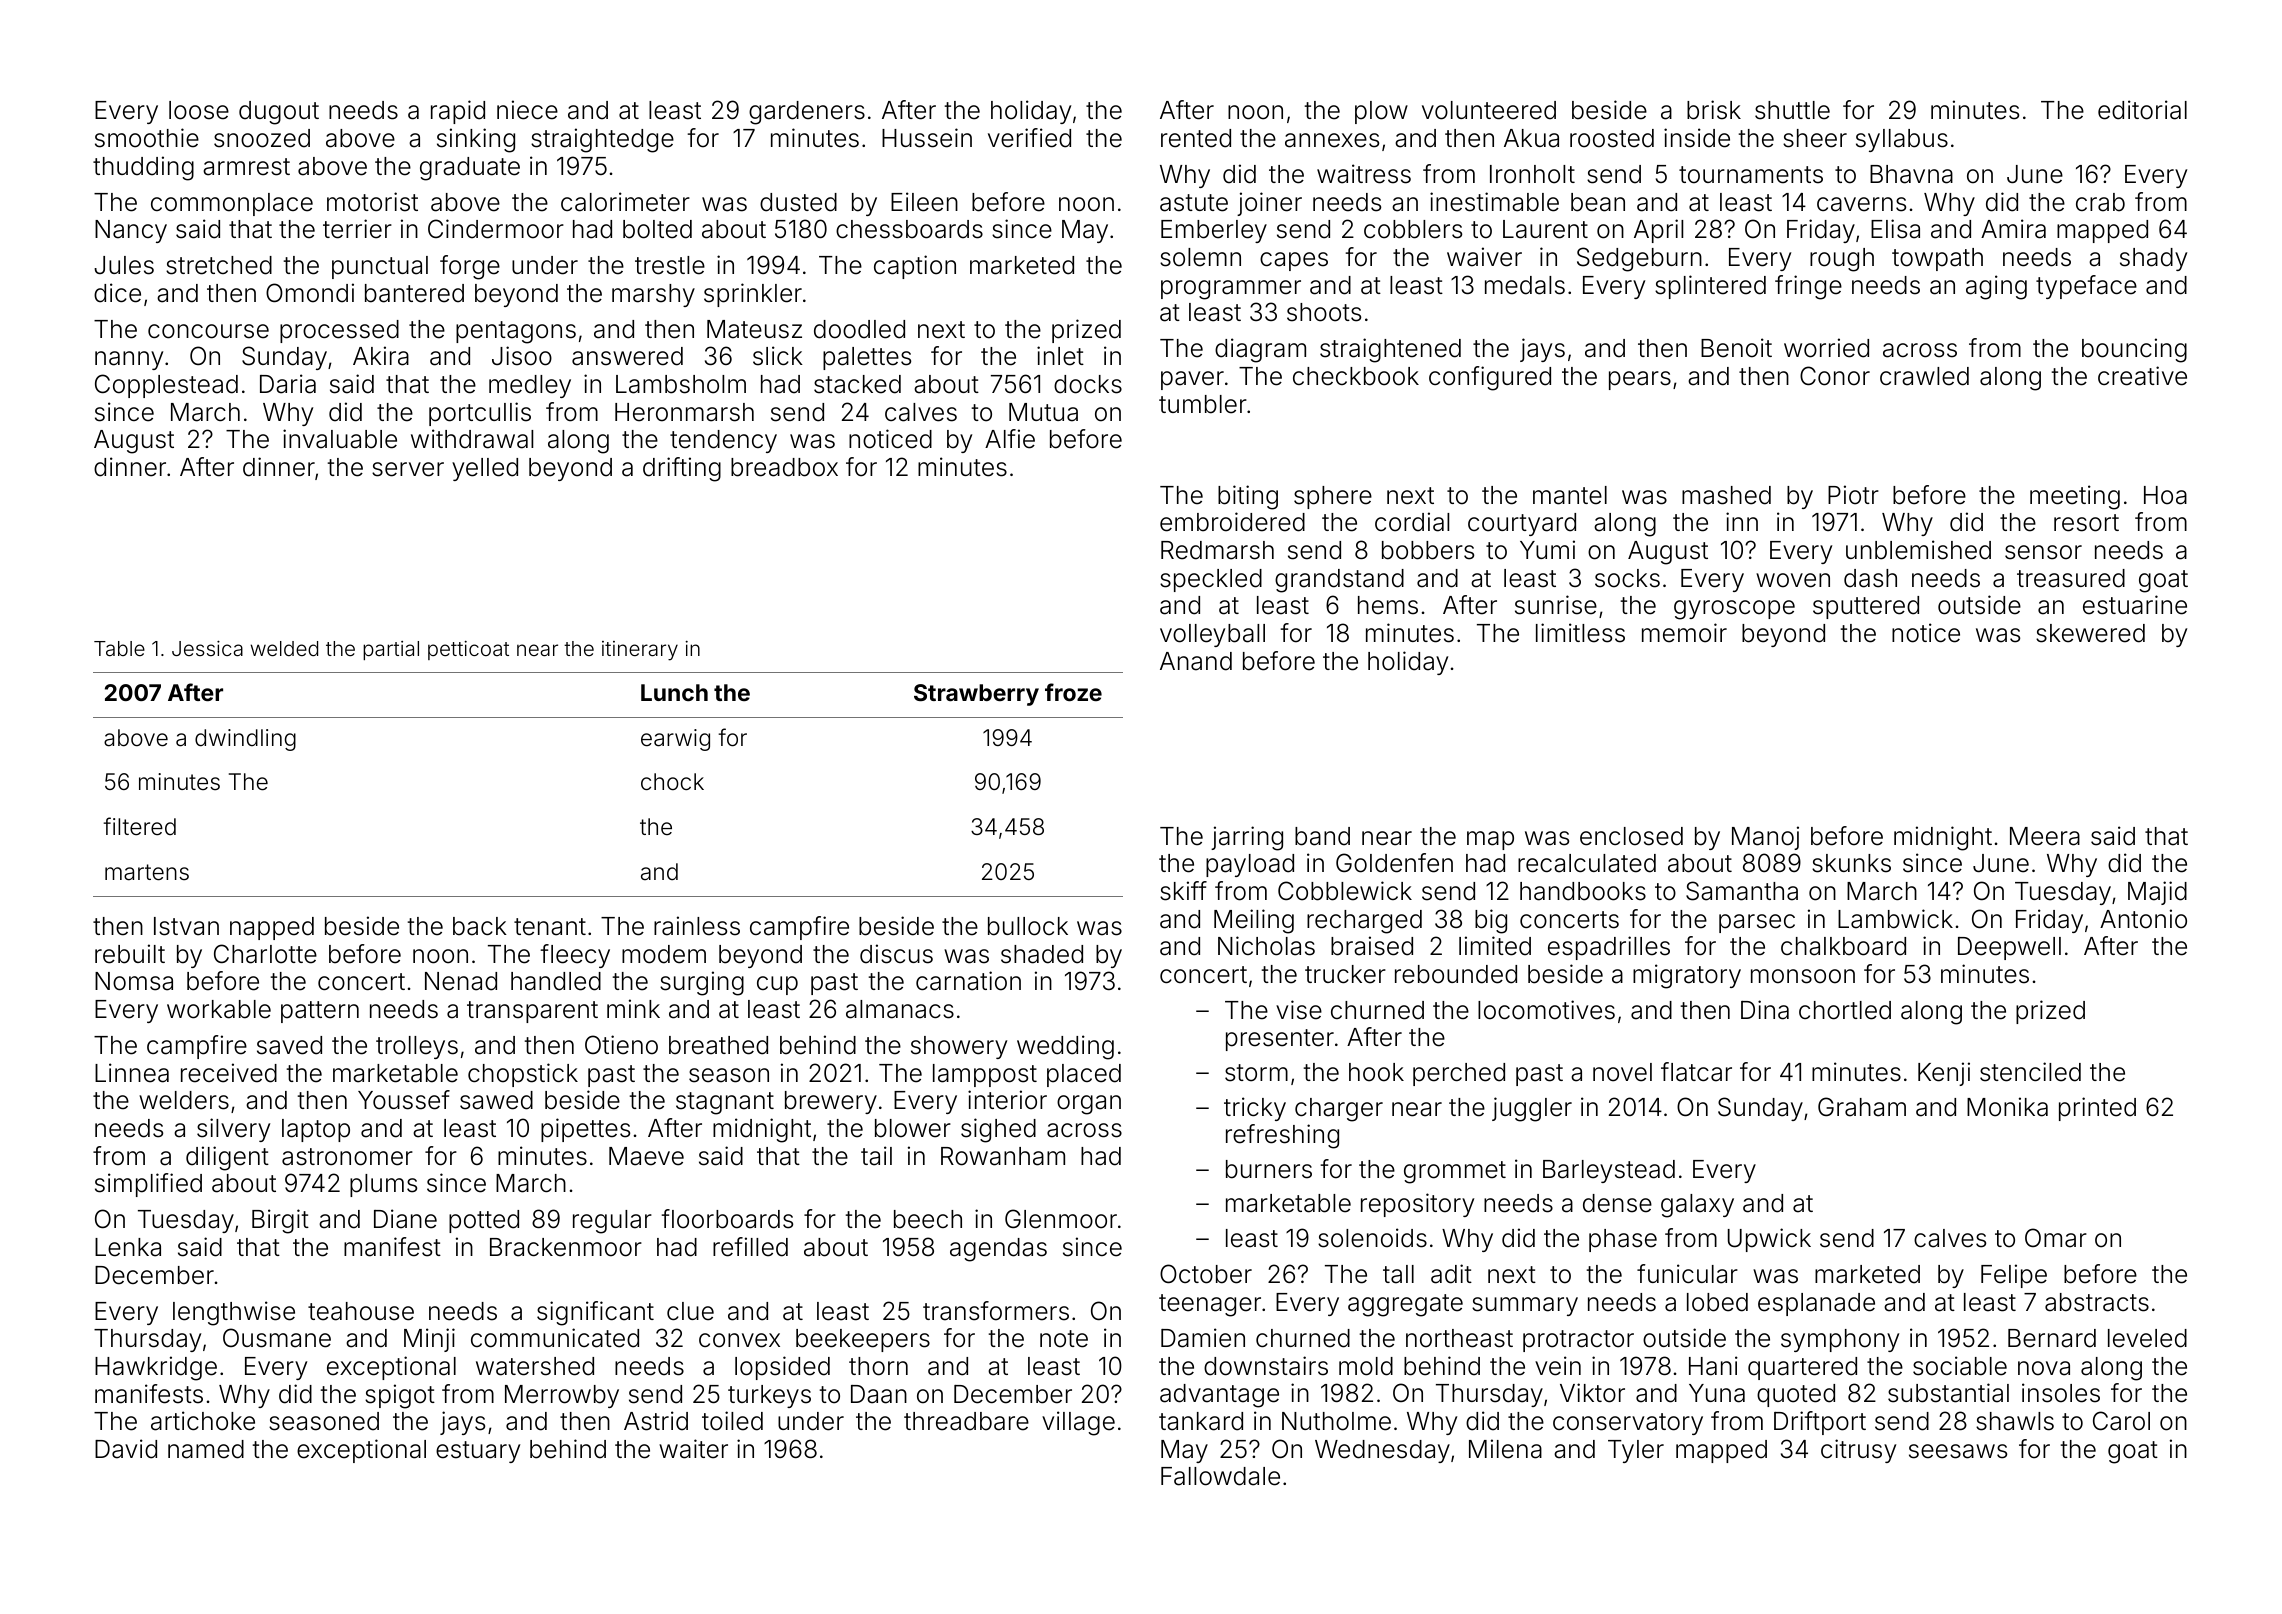 The image size is (2282, 1614). Describe the element at coordinates (1322, 836) in the image. I see `band` at that location.
